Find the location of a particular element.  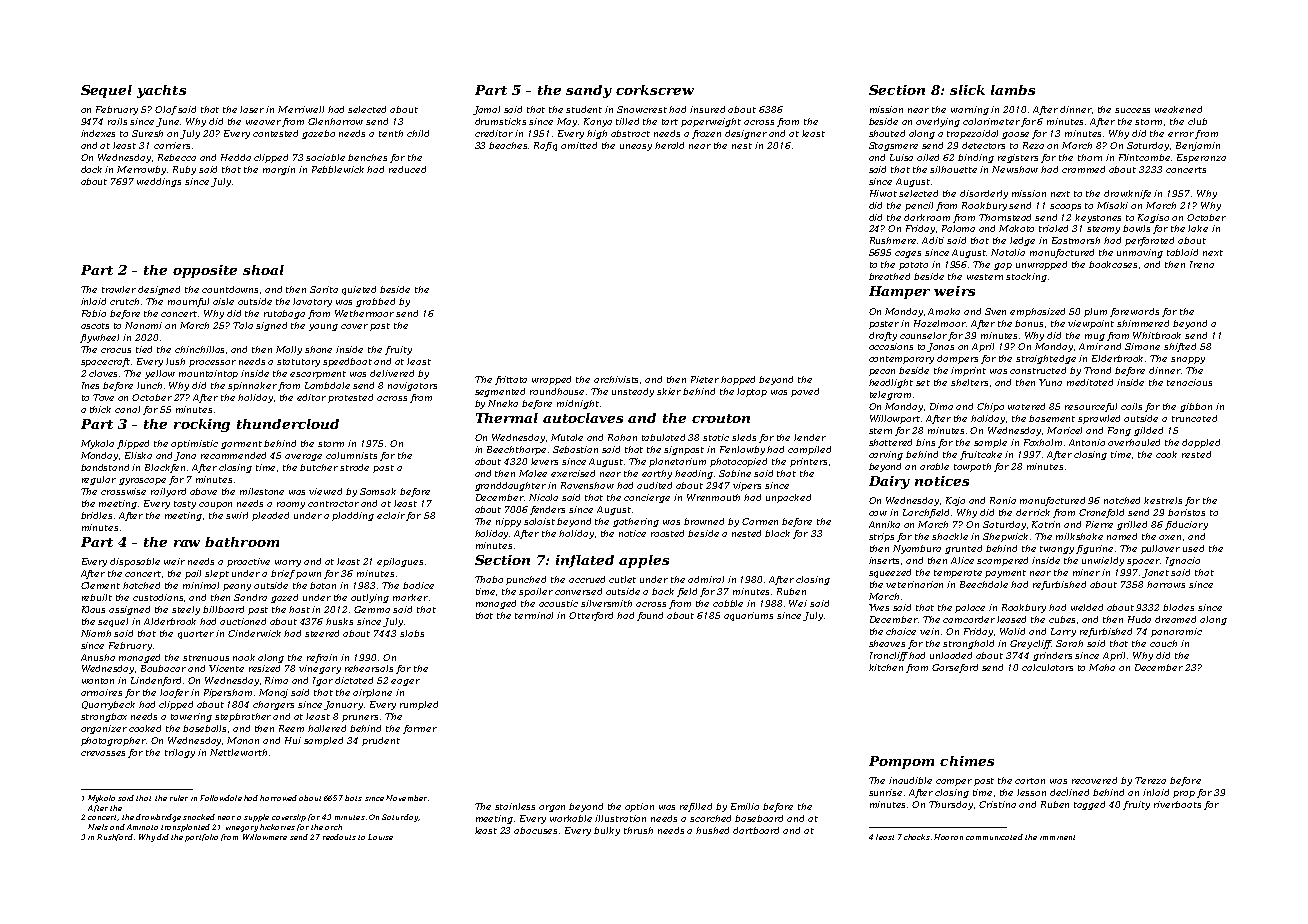

stronghold is located at coordinates (968, 644).
